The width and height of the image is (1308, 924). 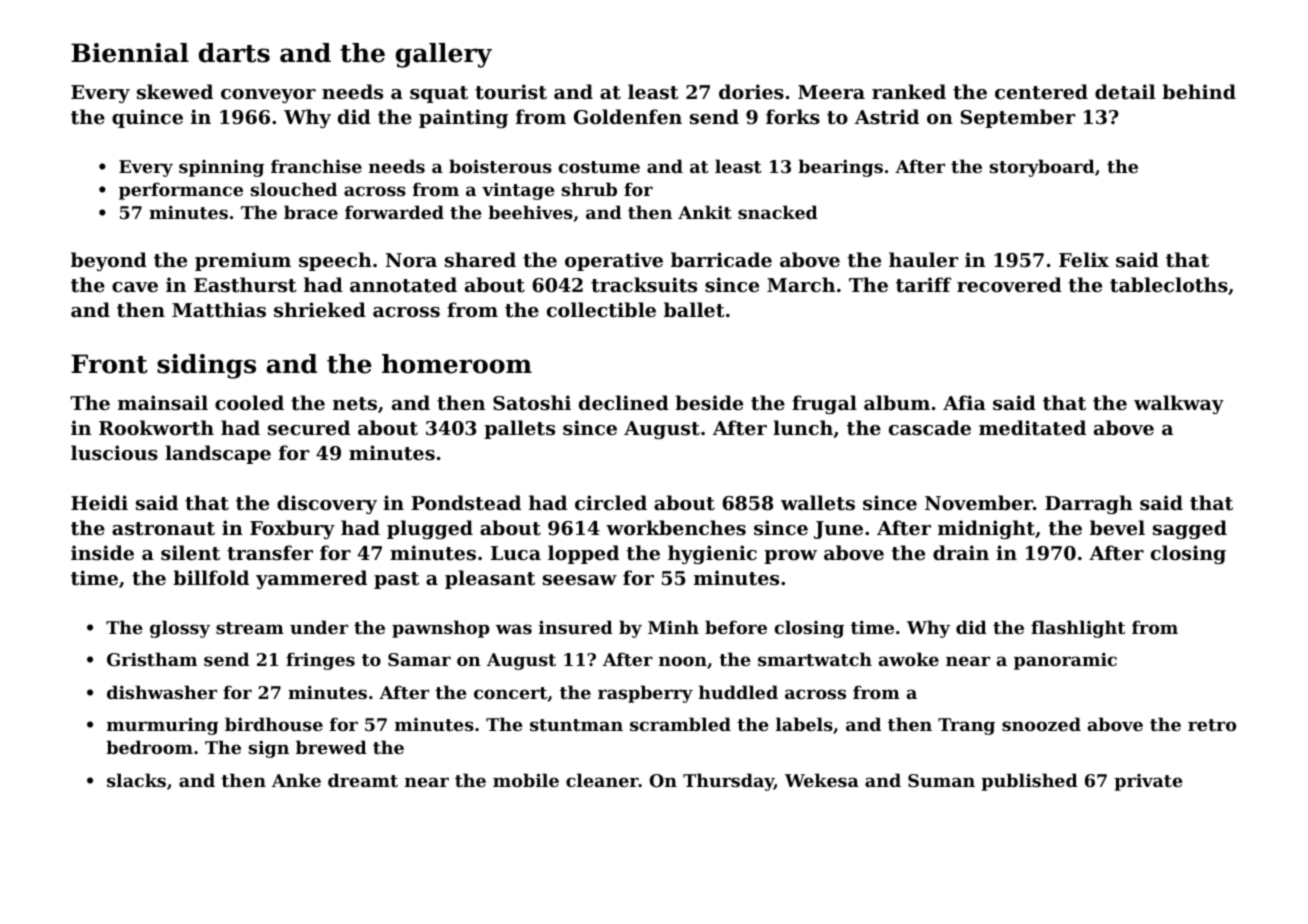 What do you see at coordinates (1042, 168) in the image?
I see `storyboard` at bounding box center [1042, 168].
